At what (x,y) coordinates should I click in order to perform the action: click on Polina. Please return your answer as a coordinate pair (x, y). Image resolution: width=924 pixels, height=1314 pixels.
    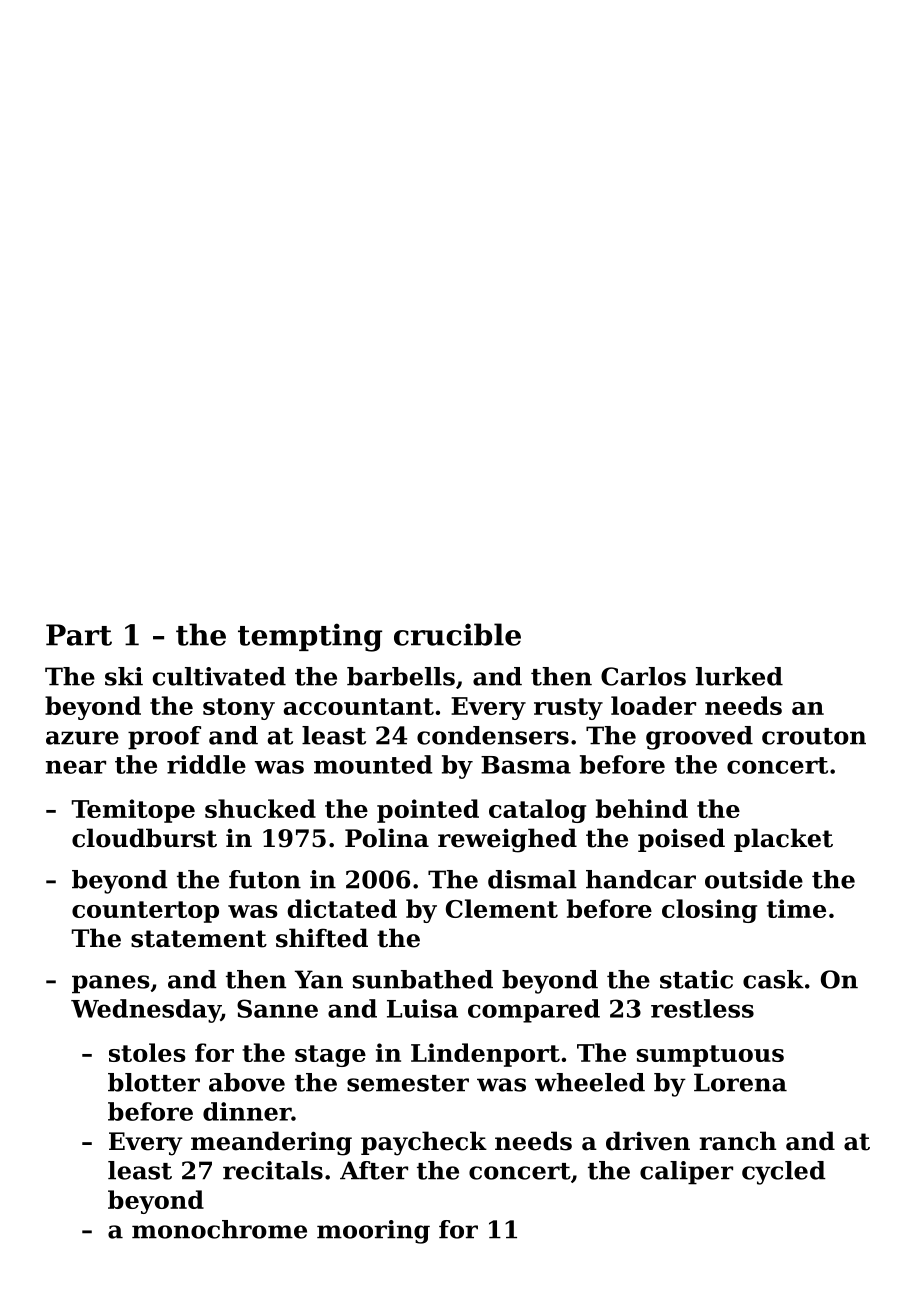
    Looking at the image, I should click on (387, 838).
